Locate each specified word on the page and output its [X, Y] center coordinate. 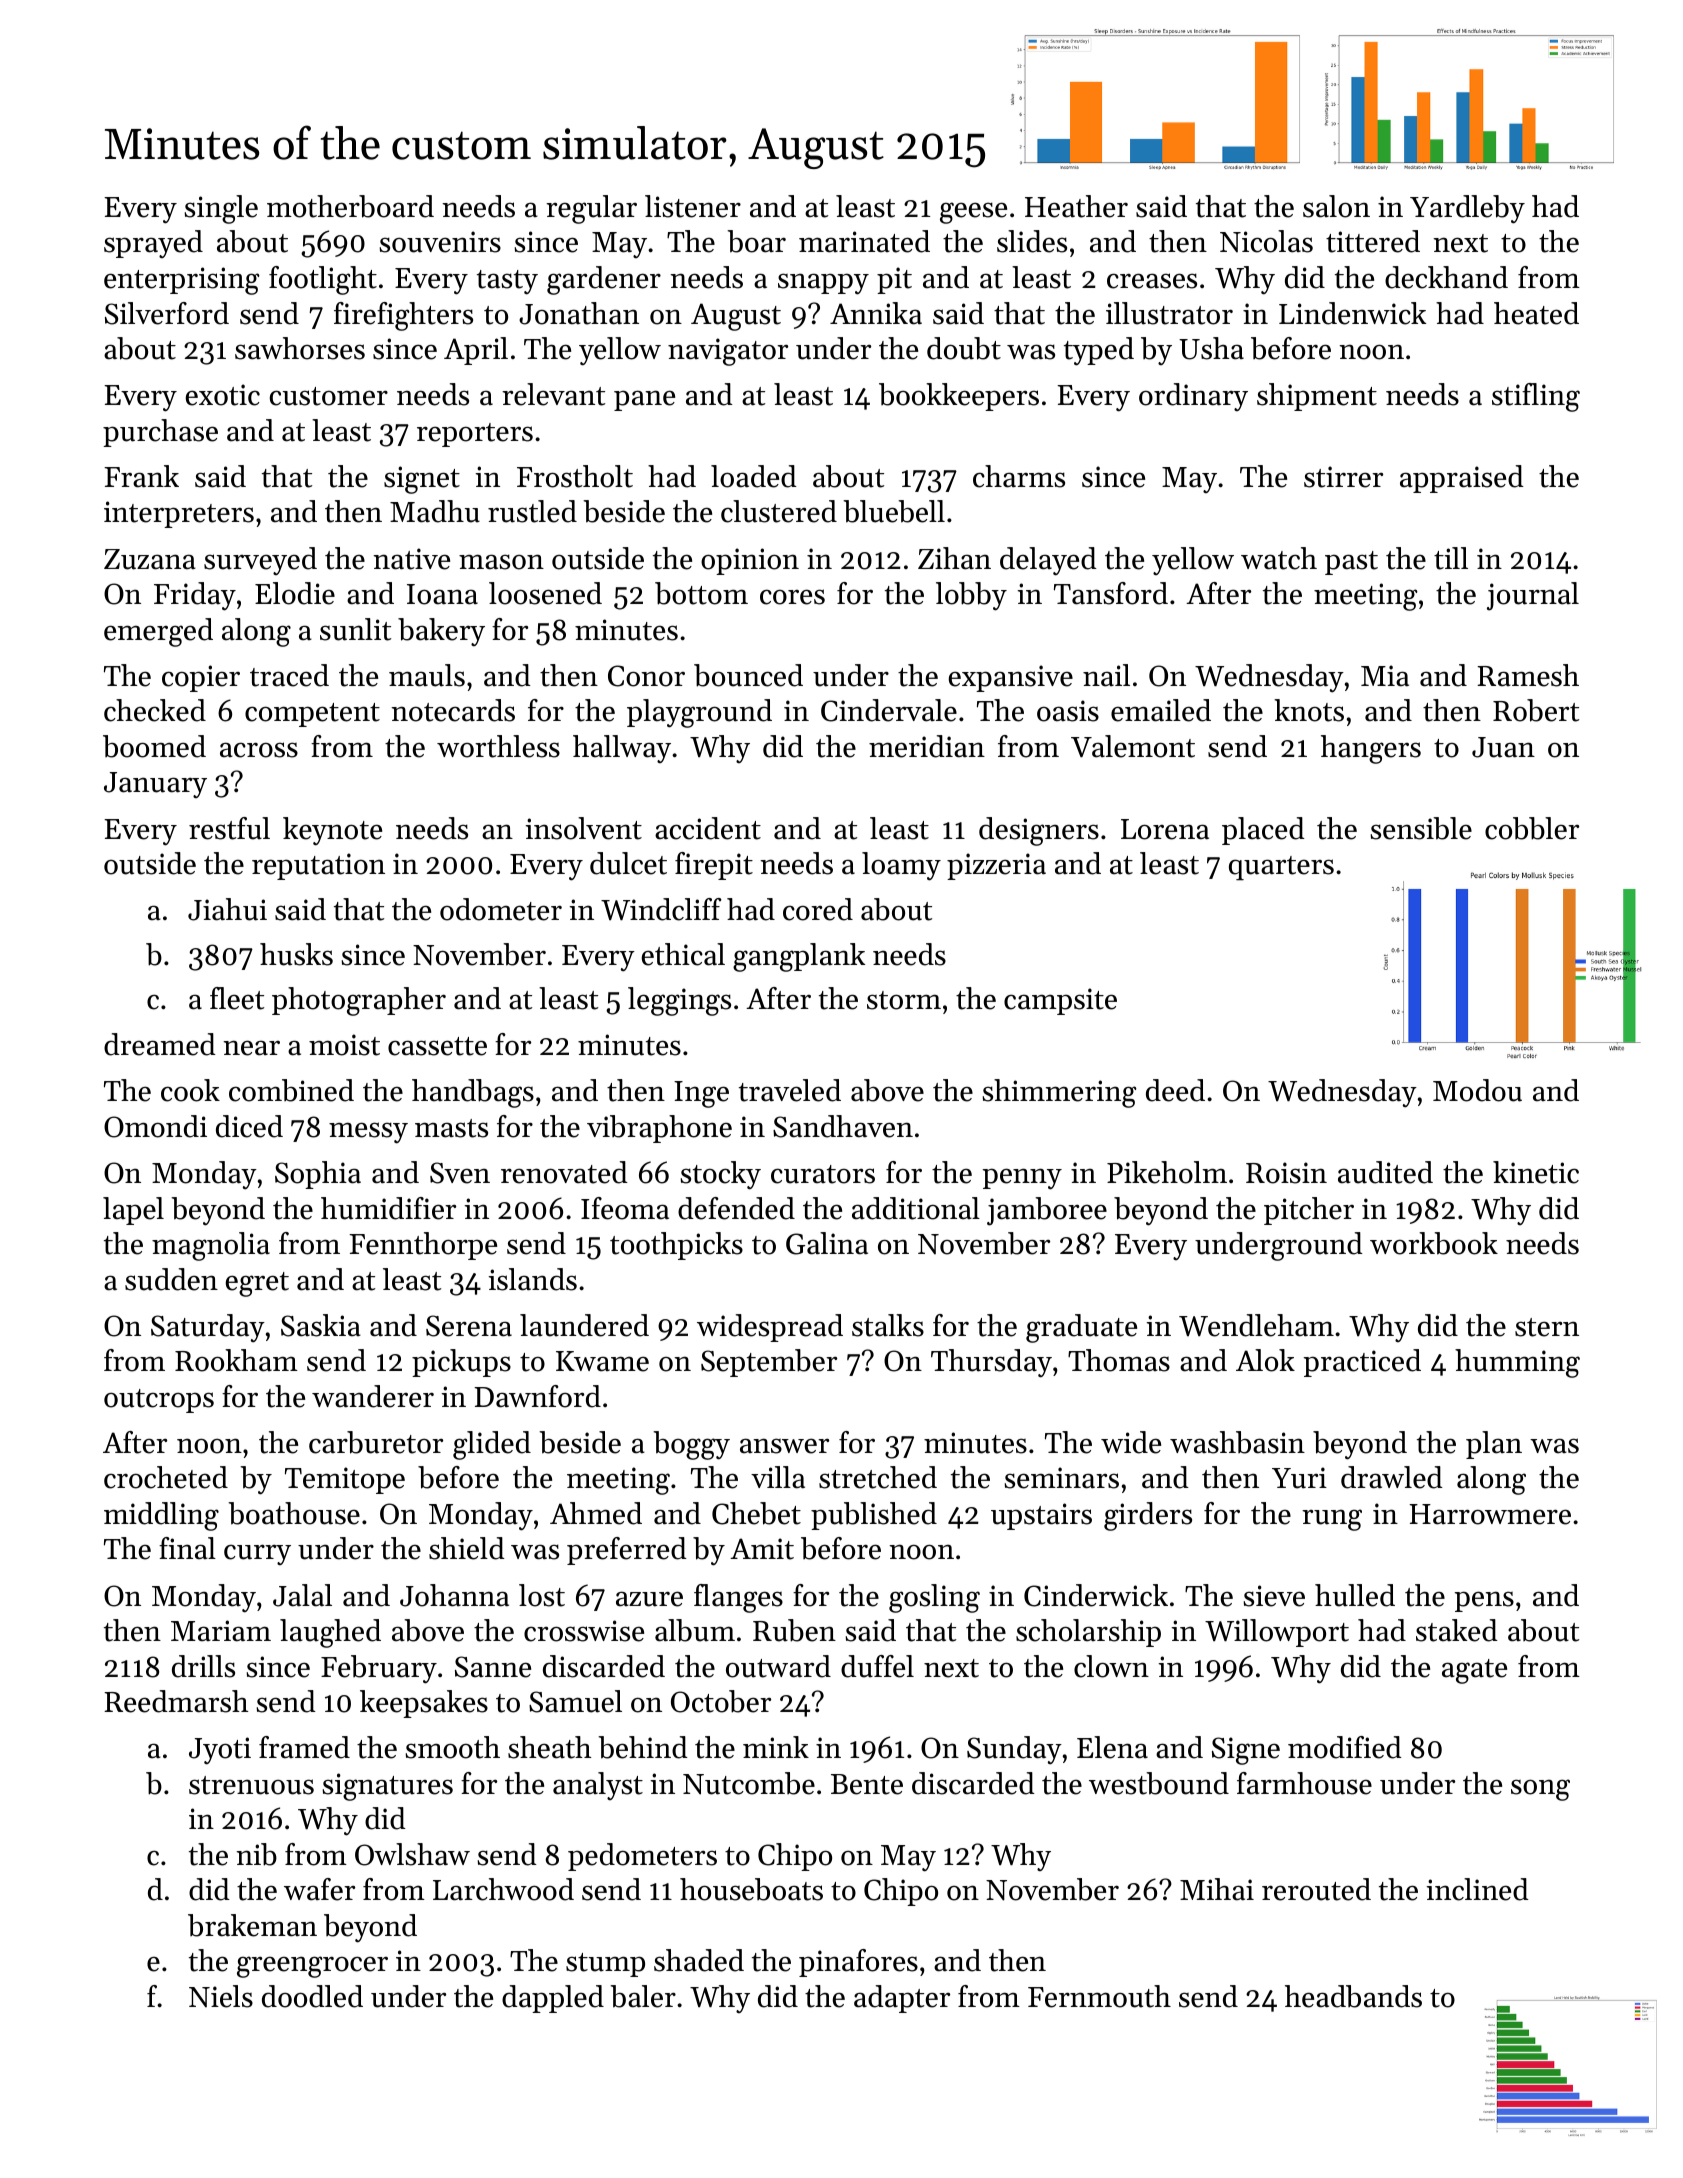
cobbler [1532, 828]
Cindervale [889, 710]
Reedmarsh [176, 1701]
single [221, 209]
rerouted [1316, 1889]
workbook [1434, 1243]
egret [257, 1284]
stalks [888, 1325]
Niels [221, 1996]
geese [973, 213]
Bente [867, 1784]
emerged [158, 632]
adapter [902, 1999]
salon [1336, 206]
